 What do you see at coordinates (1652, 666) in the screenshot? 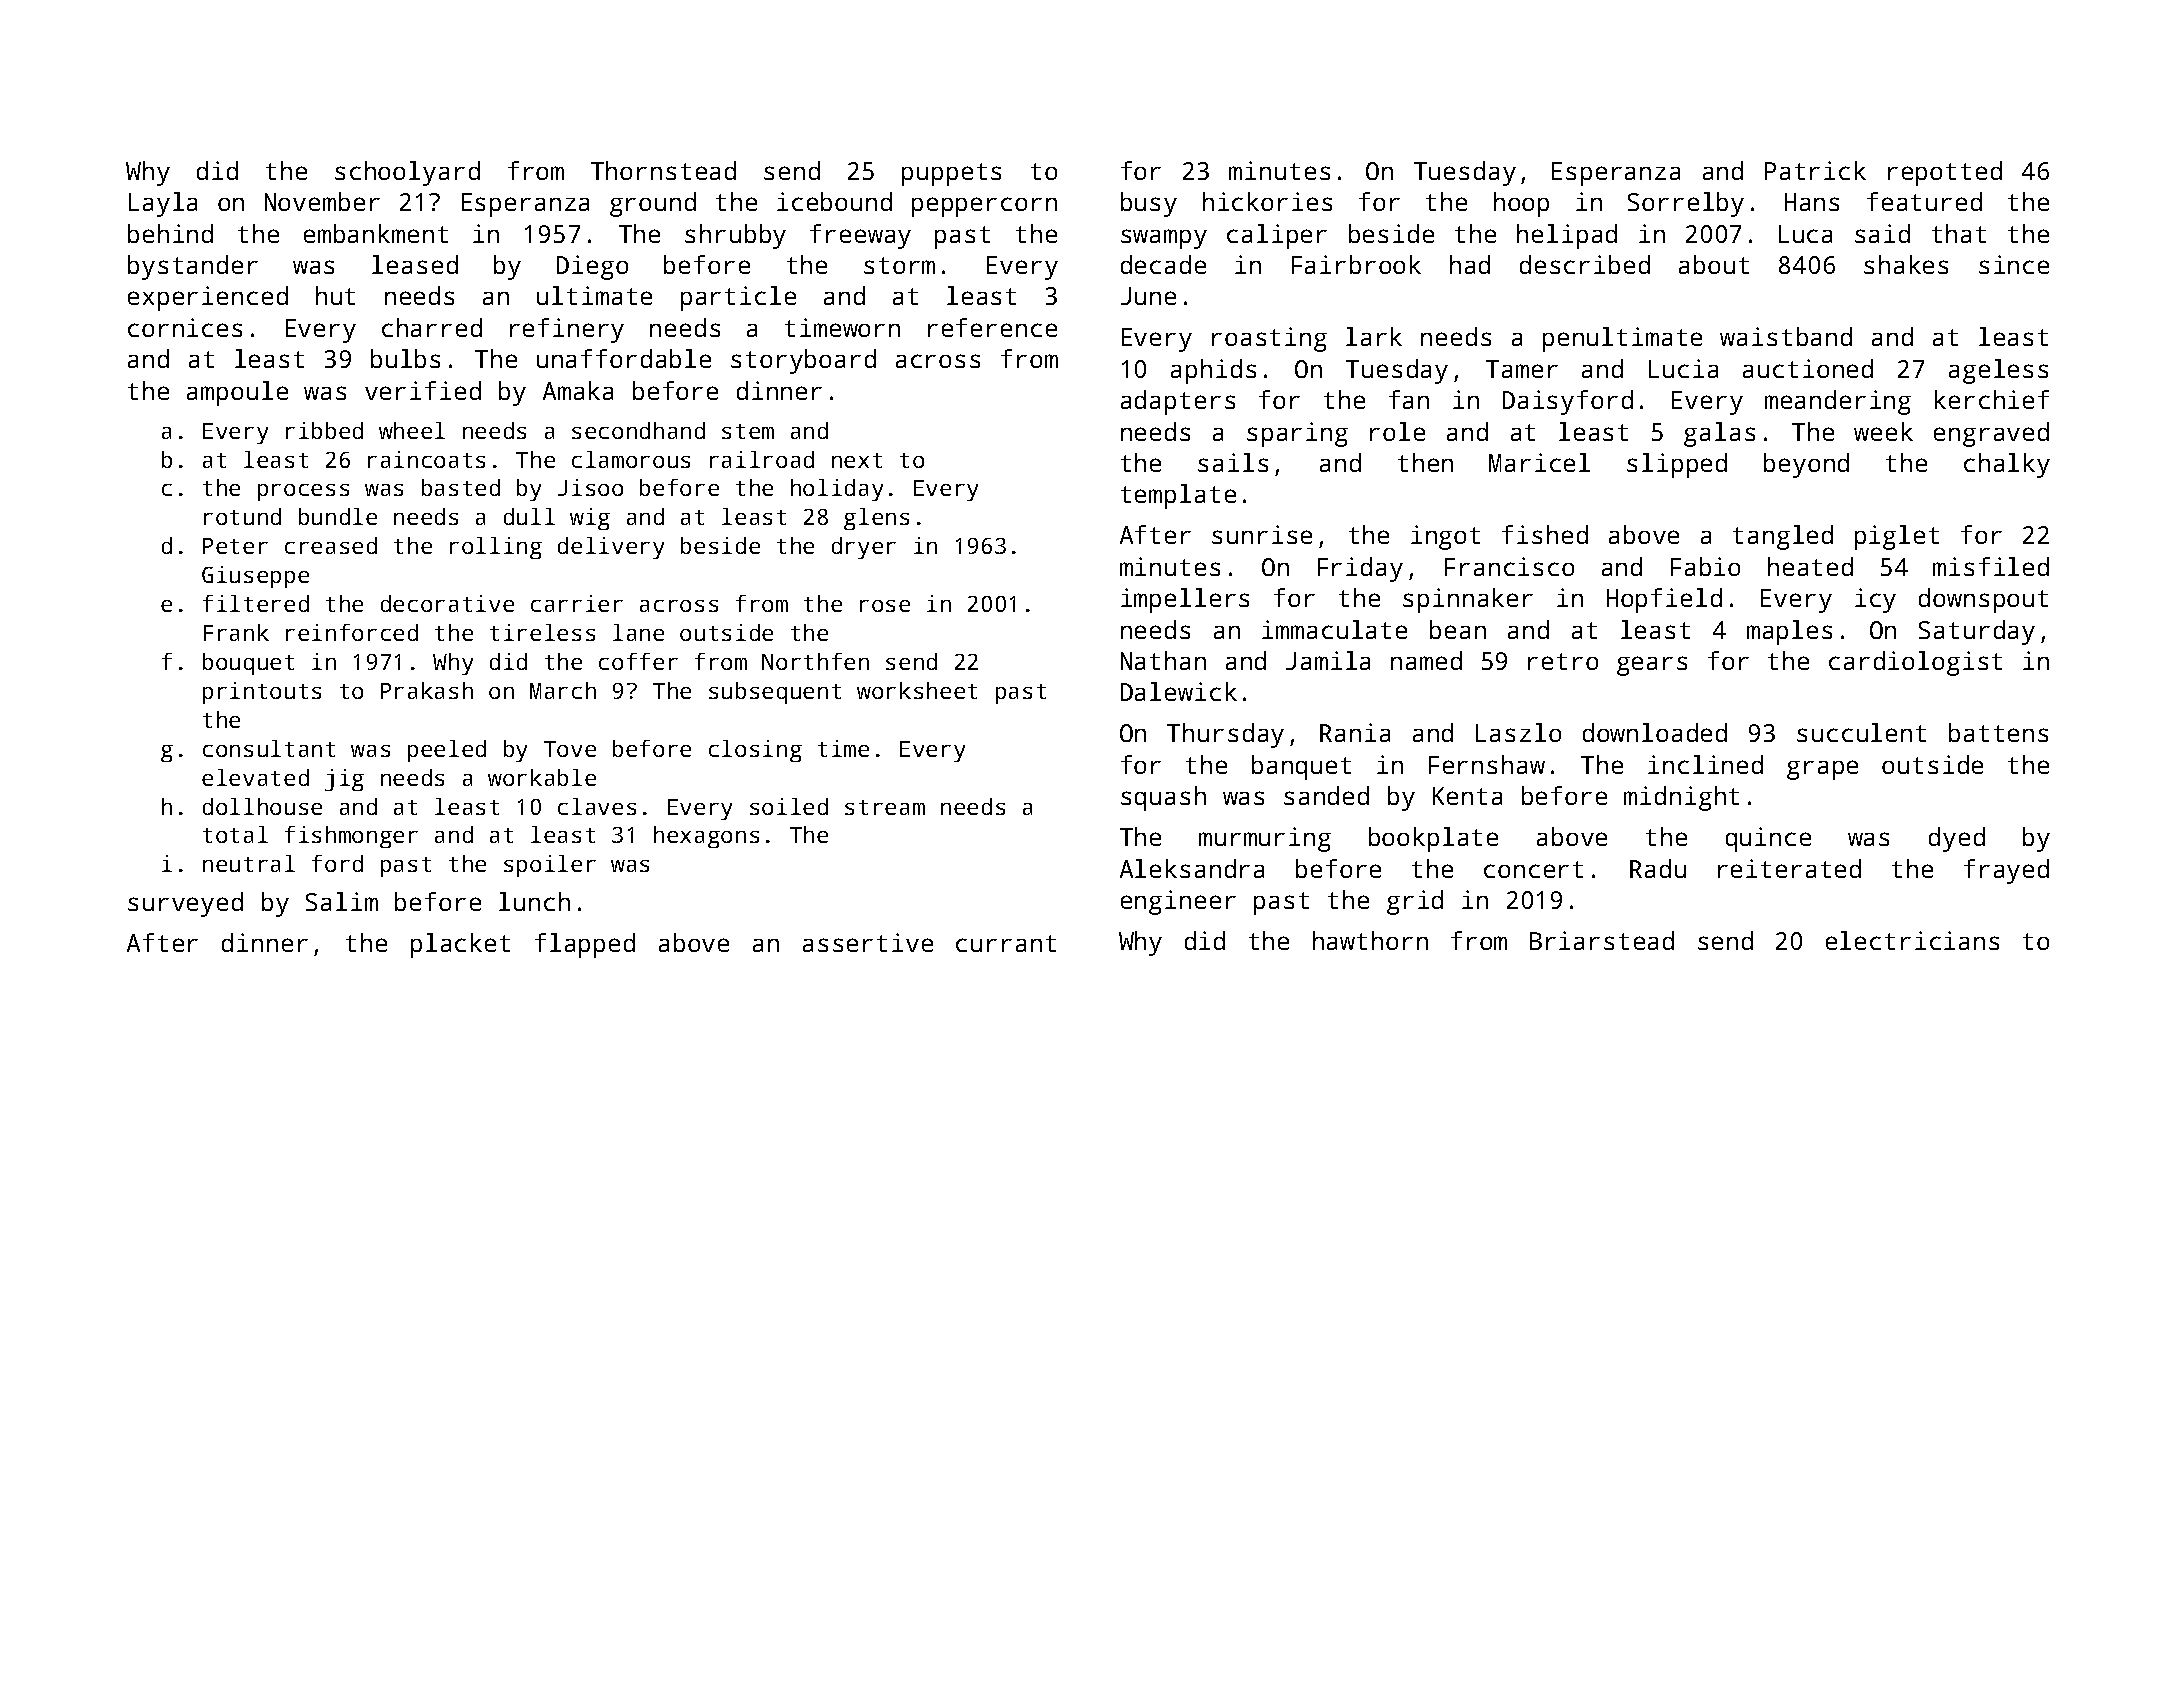
I see `gears` at bounding box center [1652, 666].
